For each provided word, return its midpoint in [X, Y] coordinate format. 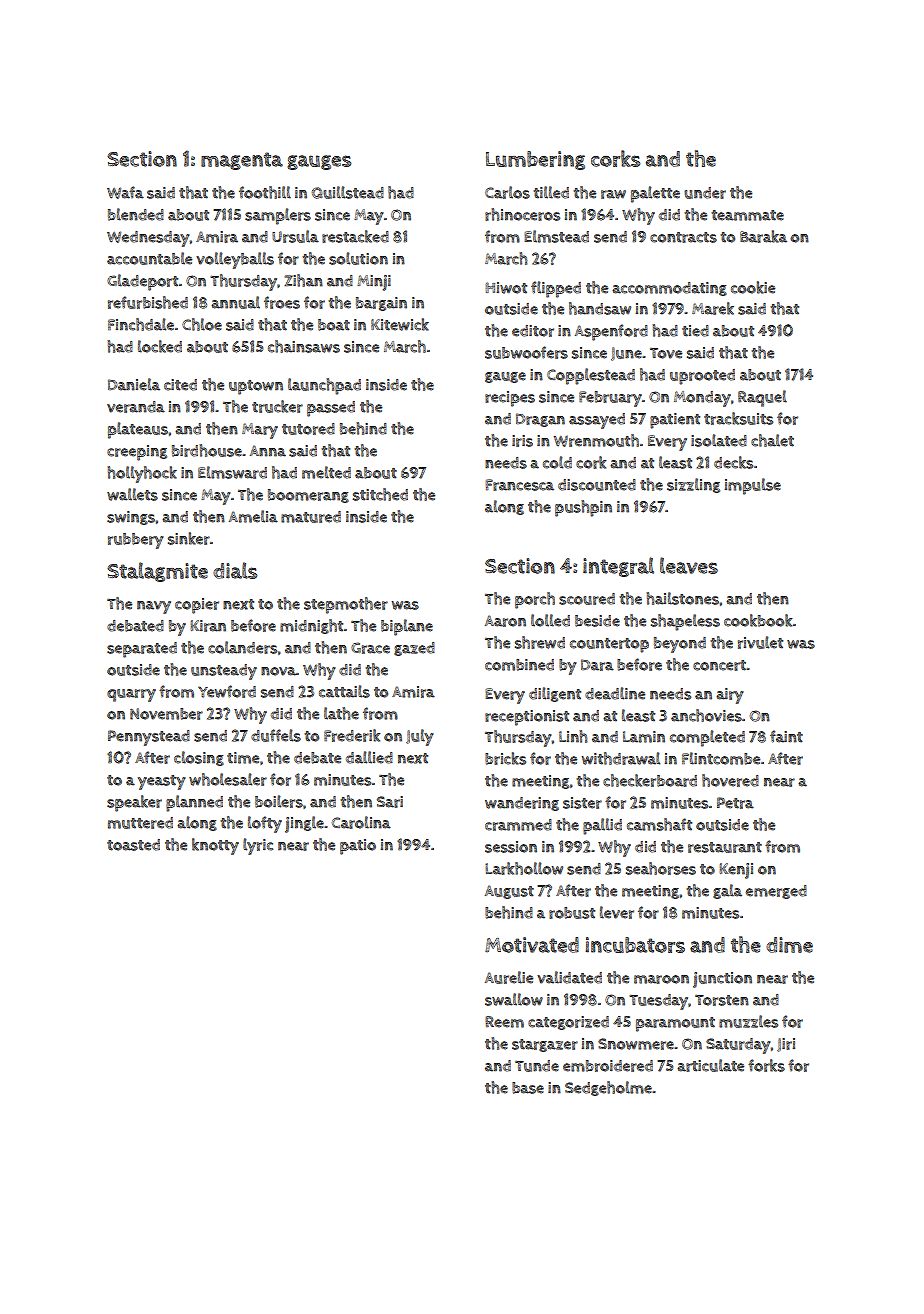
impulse [753, 486]
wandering [522, 804]
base [528, 1088]
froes [282, 302]
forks [766, 1065]
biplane [407, 627]
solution [358, 258]
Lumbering [535, 160]
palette [655, 194]
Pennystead [149, 738]
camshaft [659, 824]
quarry [131, 695]
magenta [242, 161]
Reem [504, 1022]
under [705, 193]
